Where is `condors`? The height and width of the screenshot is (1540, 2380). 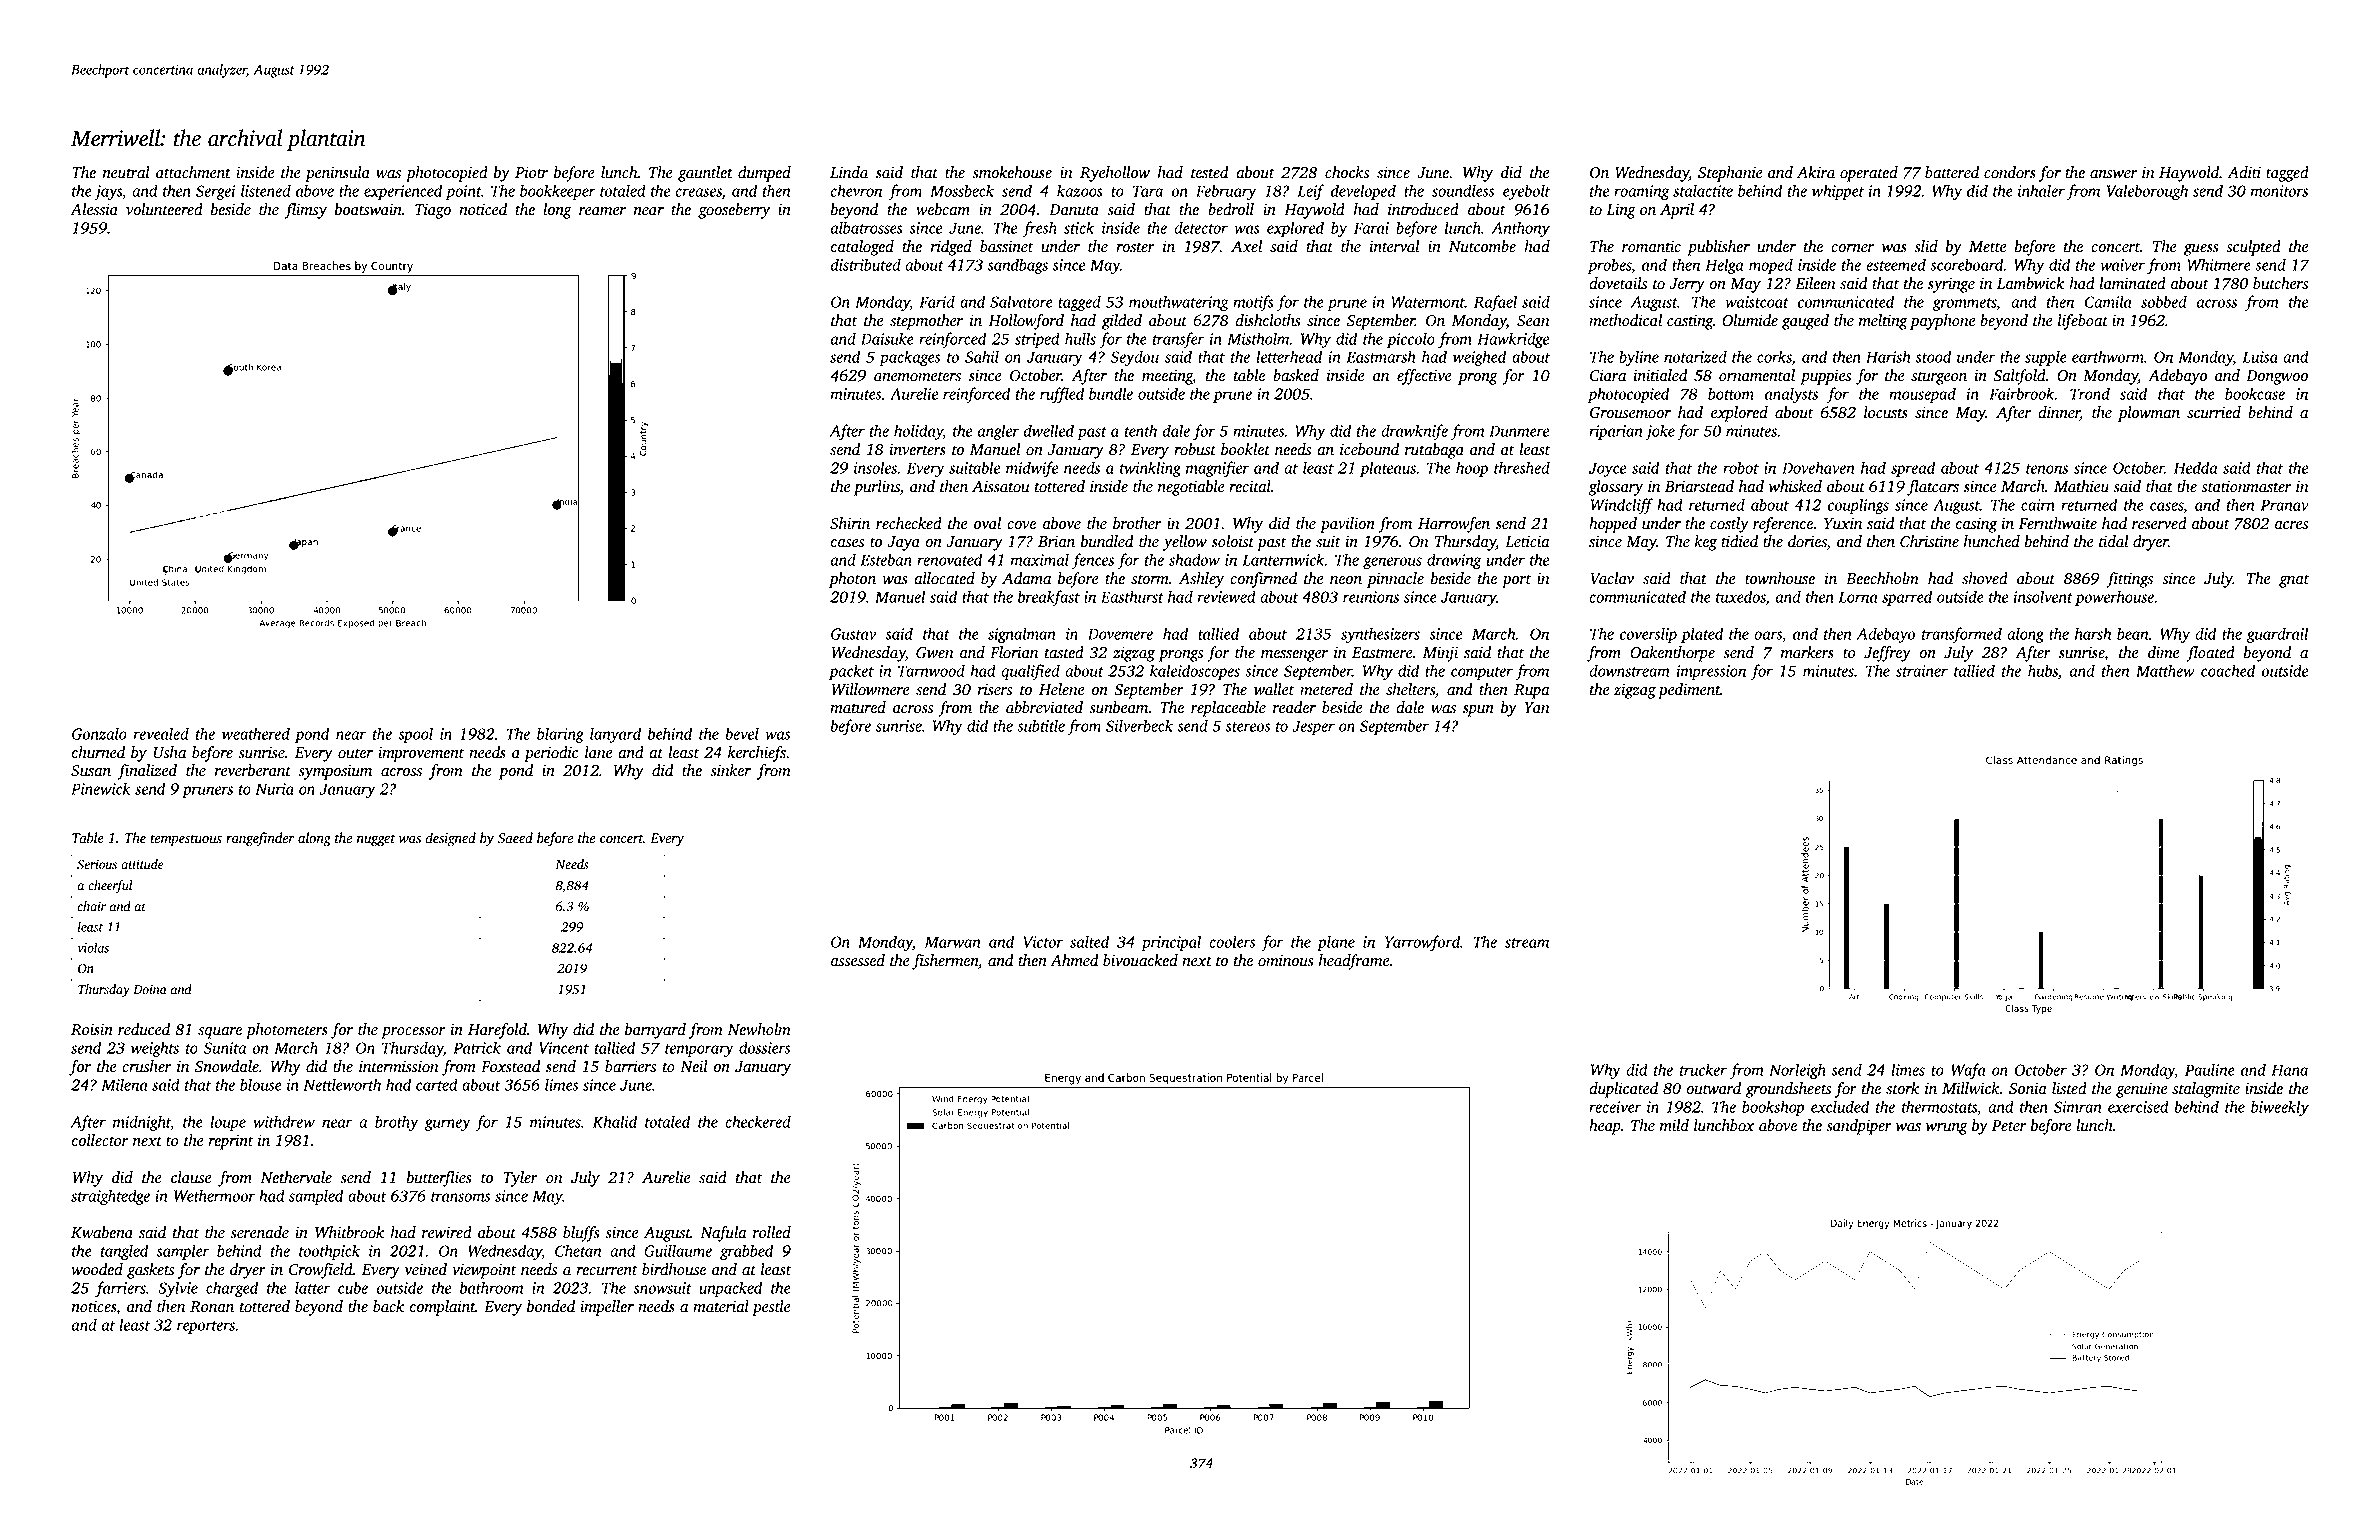
condors is located at coordinates (2010, 172).
